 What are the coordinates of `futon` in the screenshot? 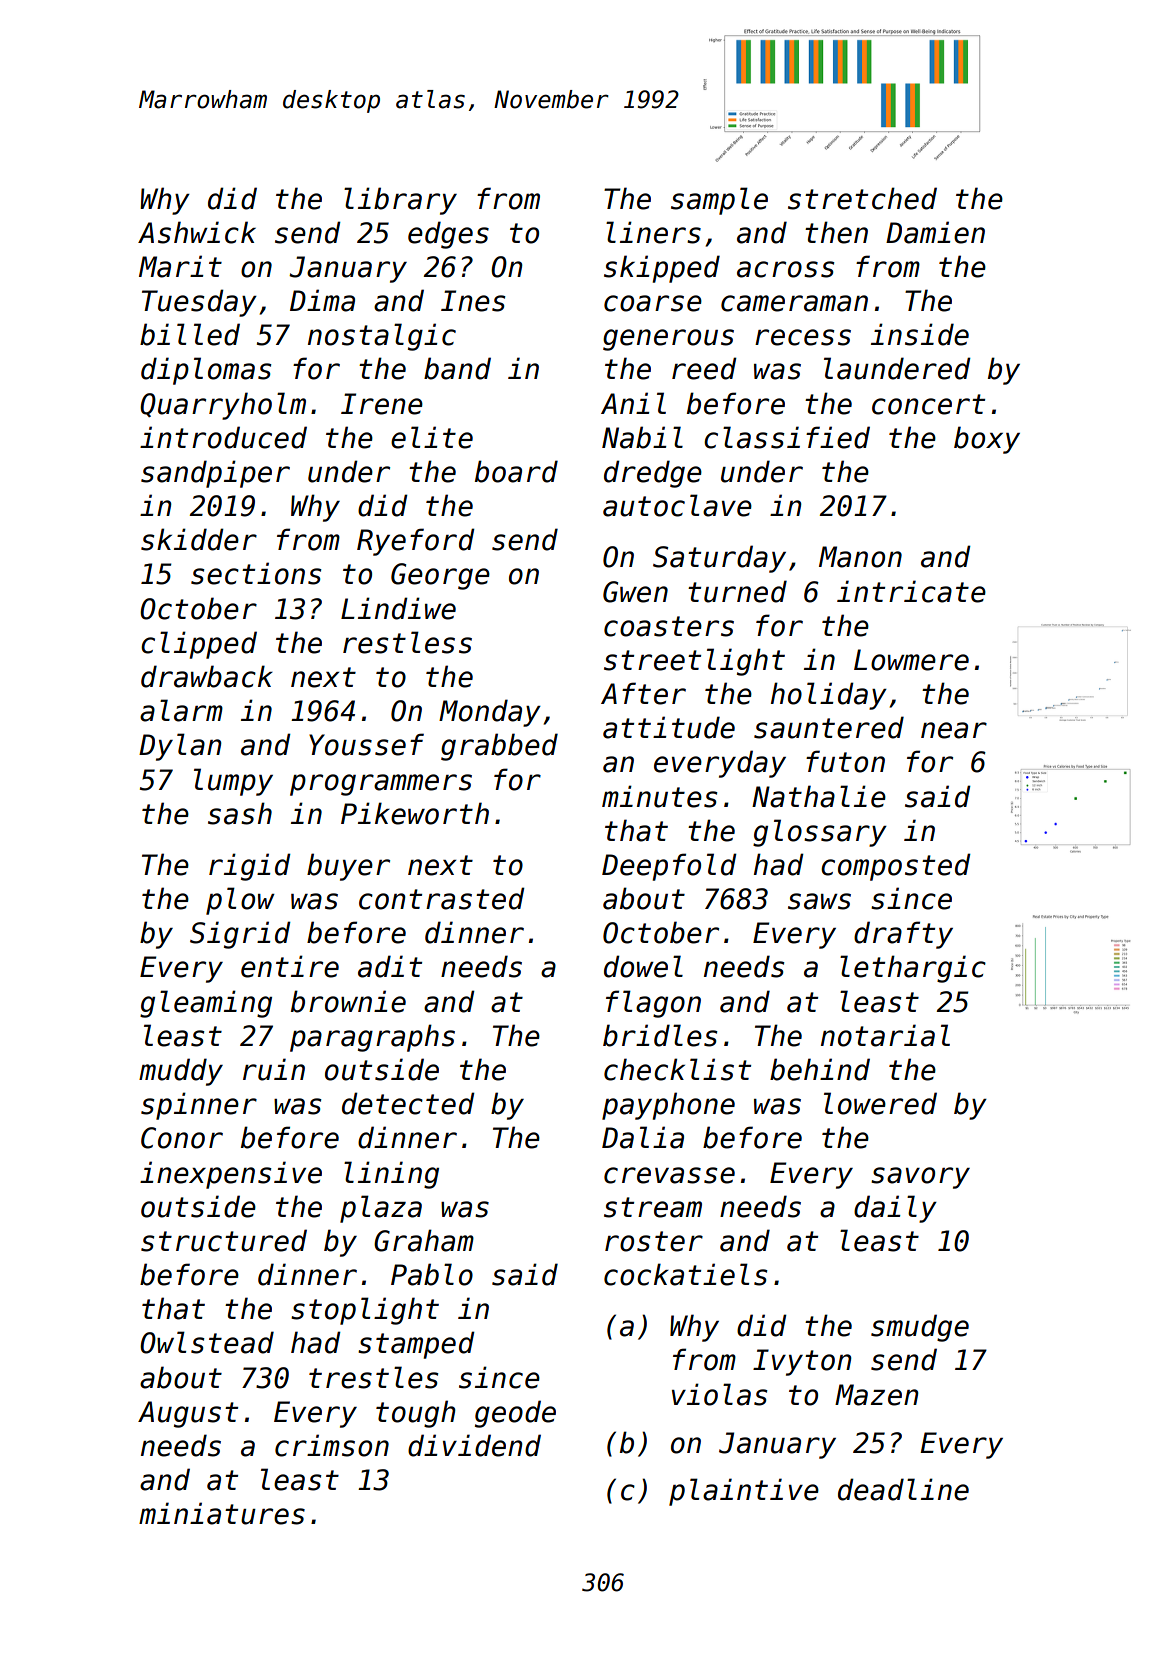 It's located at (845, 761).
